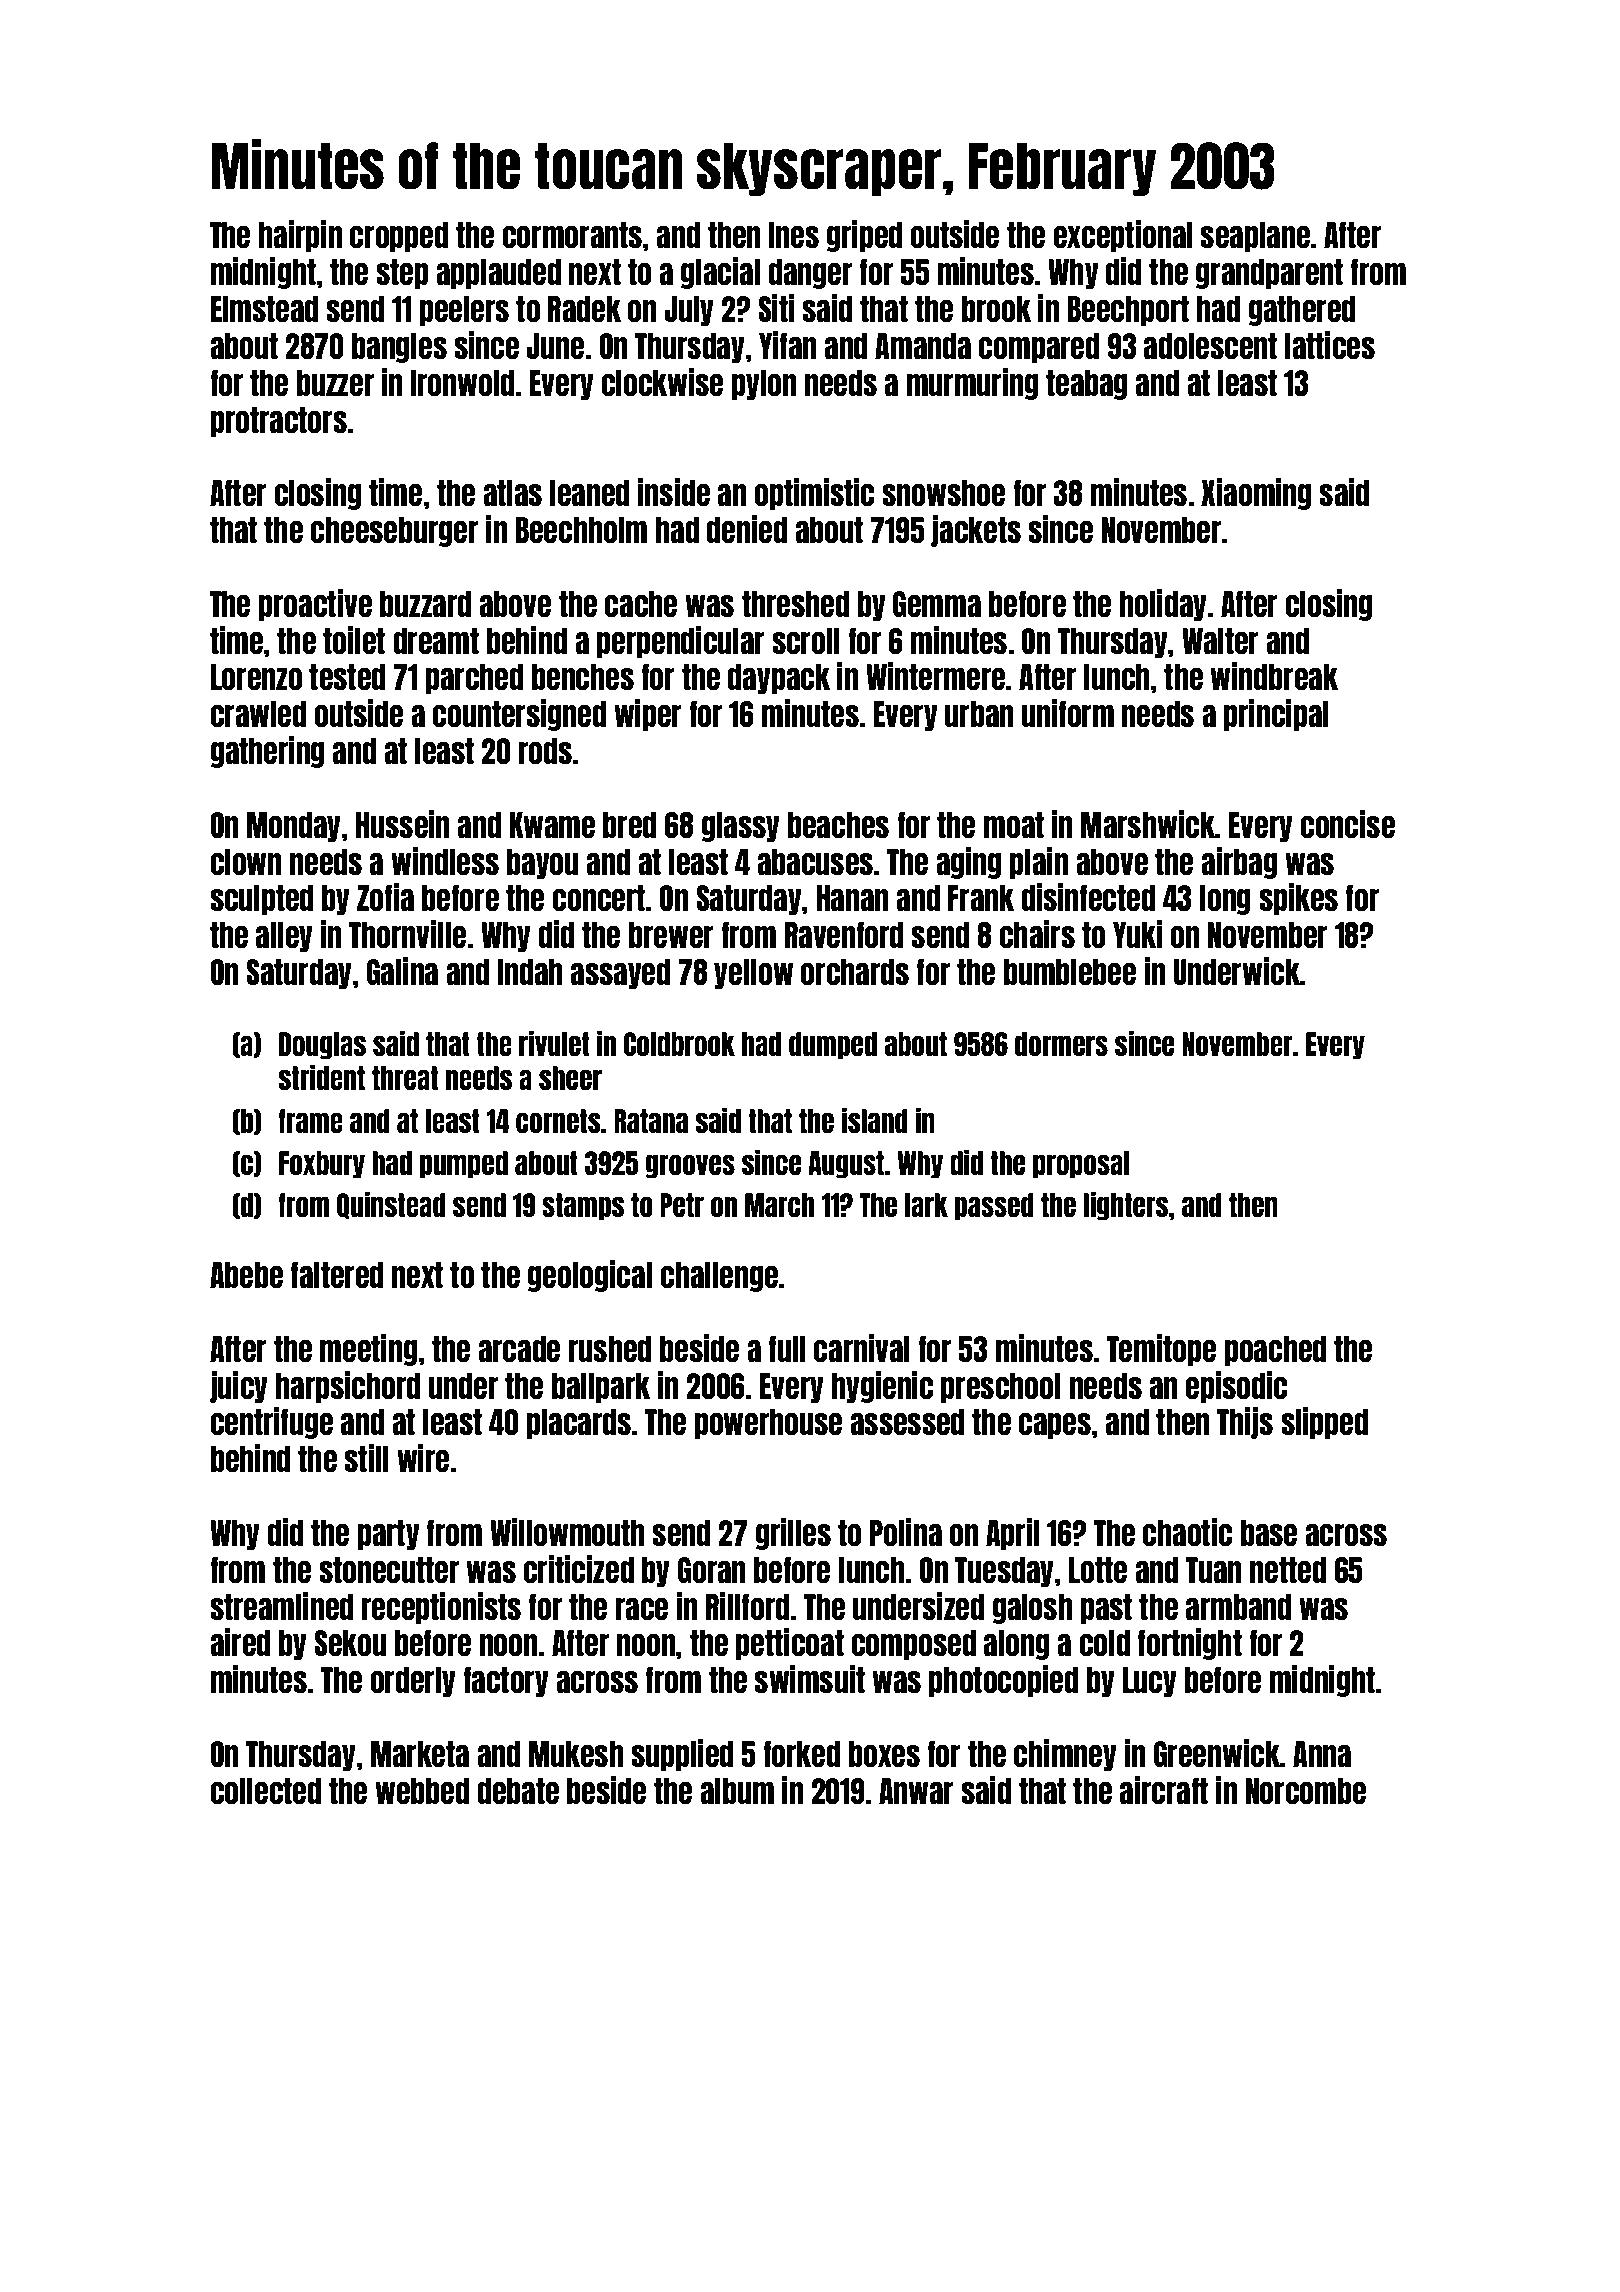 This page has height=2292, width=1620. Describe the element at coordinates (671, 935) in the page. I see `brewer` at that location.
